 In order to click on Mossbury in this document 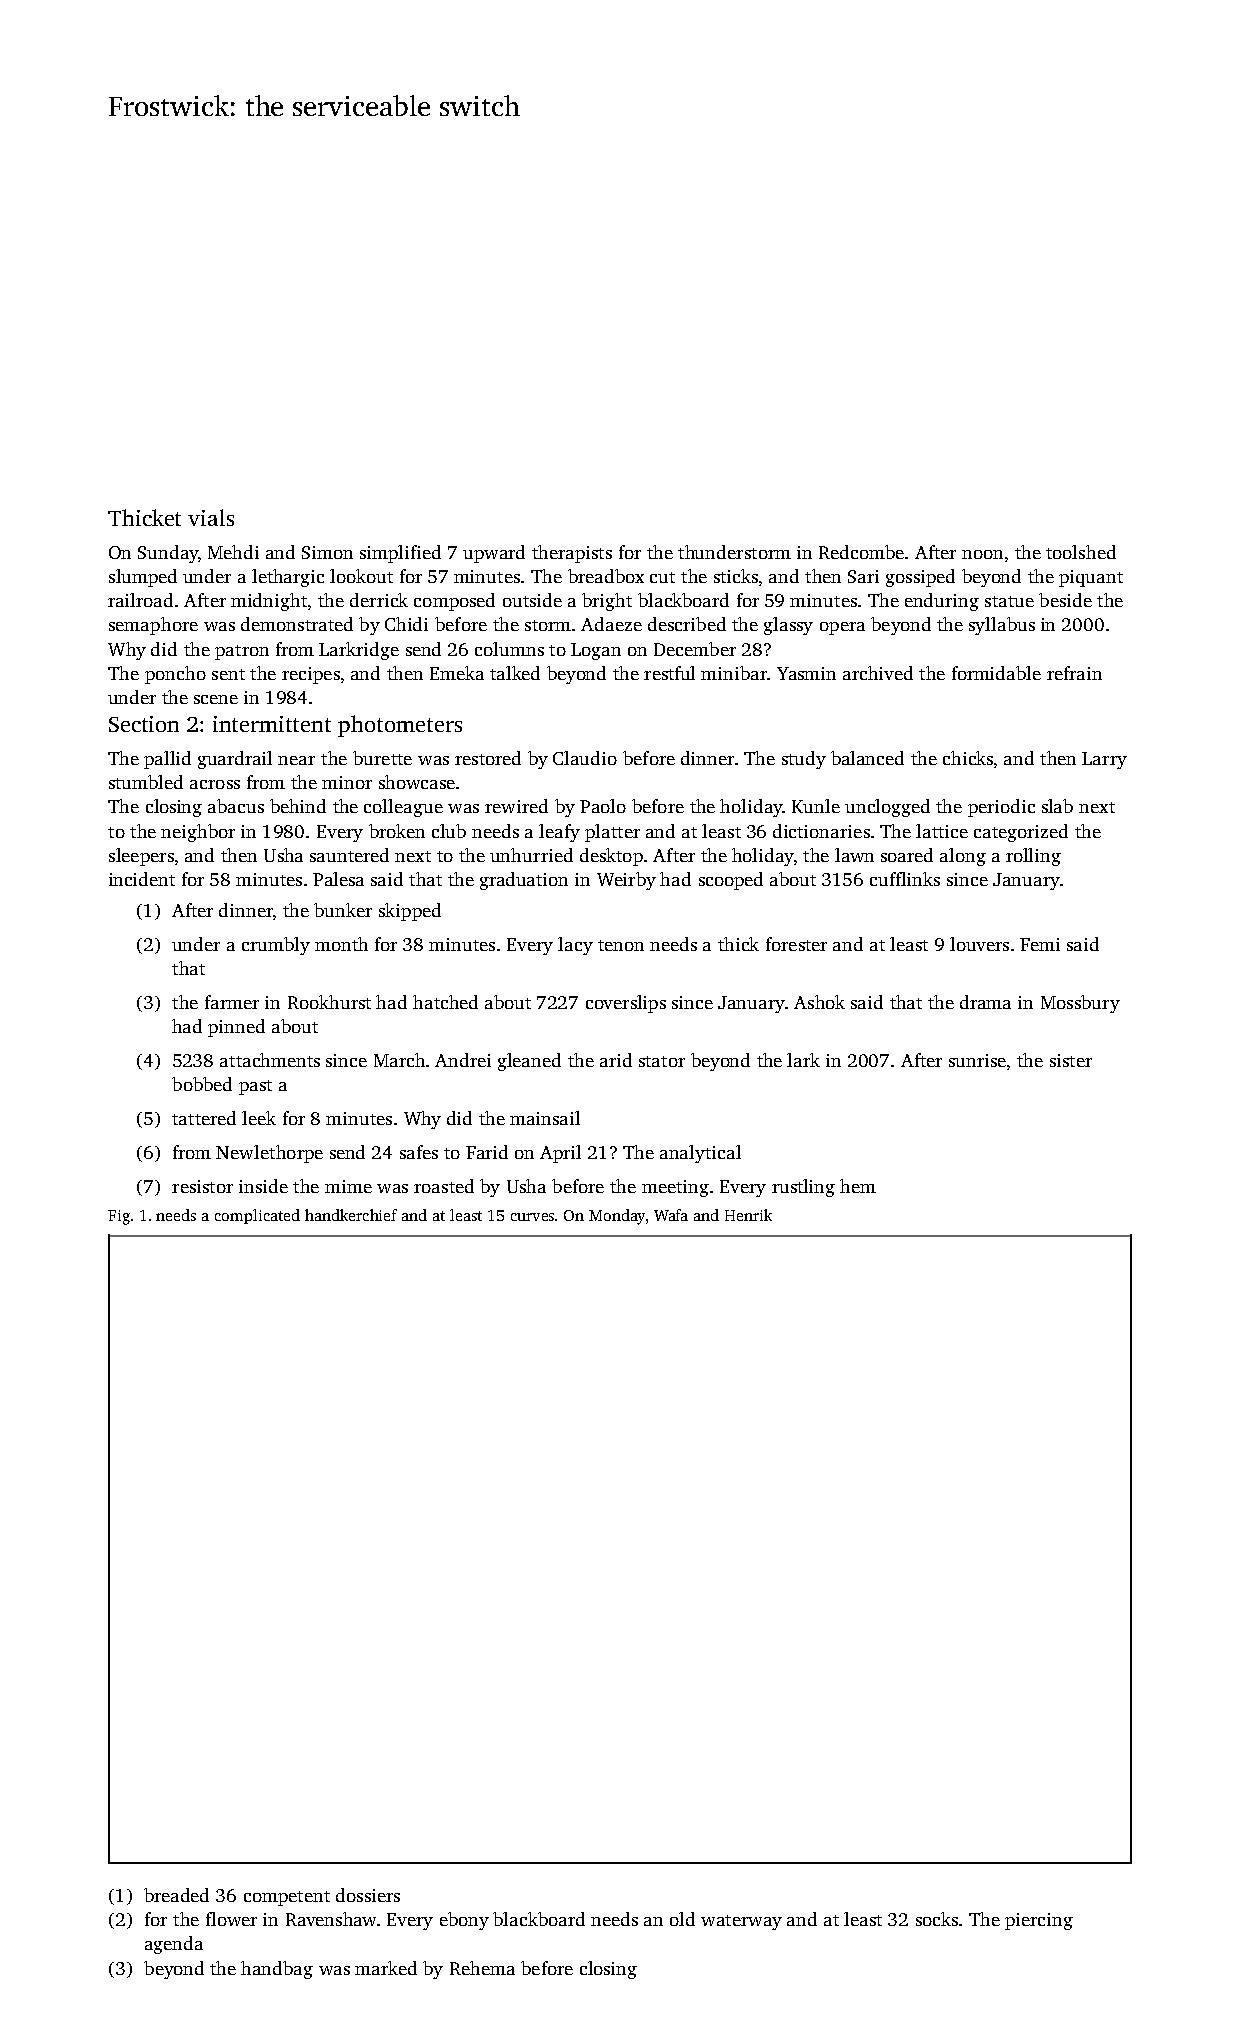, I will do `click(1080, 1004)`.
